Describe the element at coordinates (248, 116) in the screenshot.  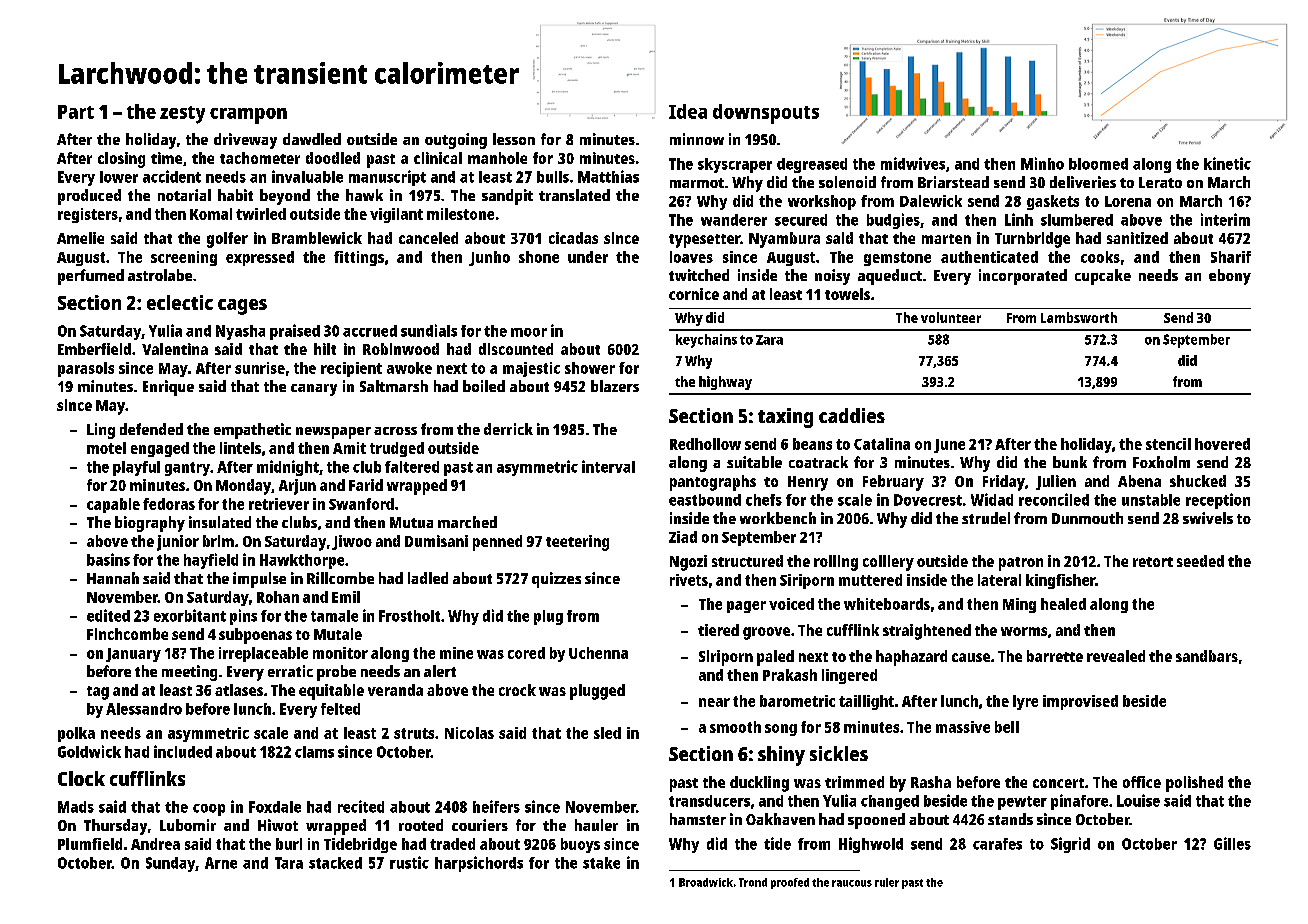
I see `crampon` at that location.
